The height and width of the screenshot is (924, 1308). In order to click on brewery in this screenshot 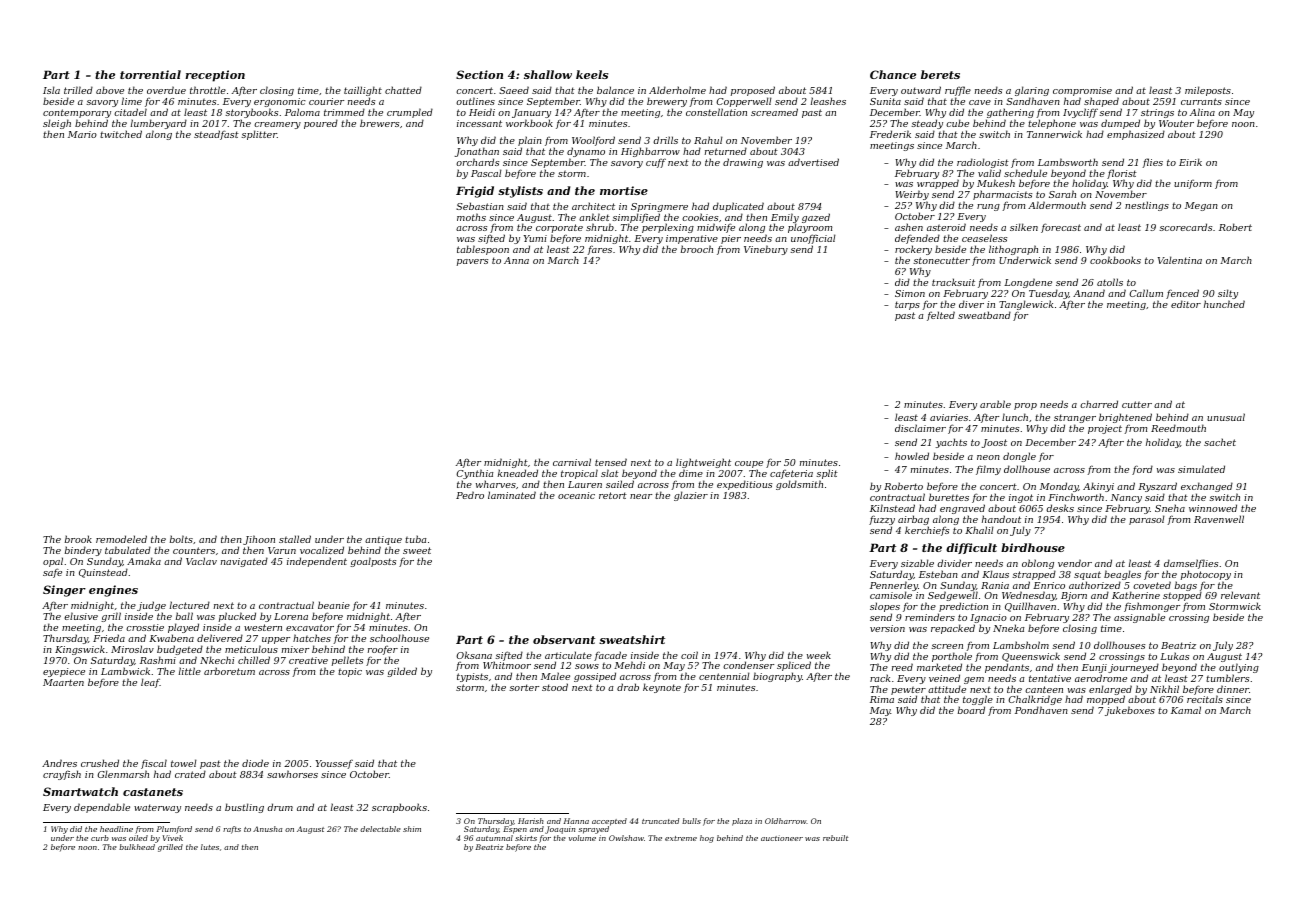, I will do `click(667, 103)`.
